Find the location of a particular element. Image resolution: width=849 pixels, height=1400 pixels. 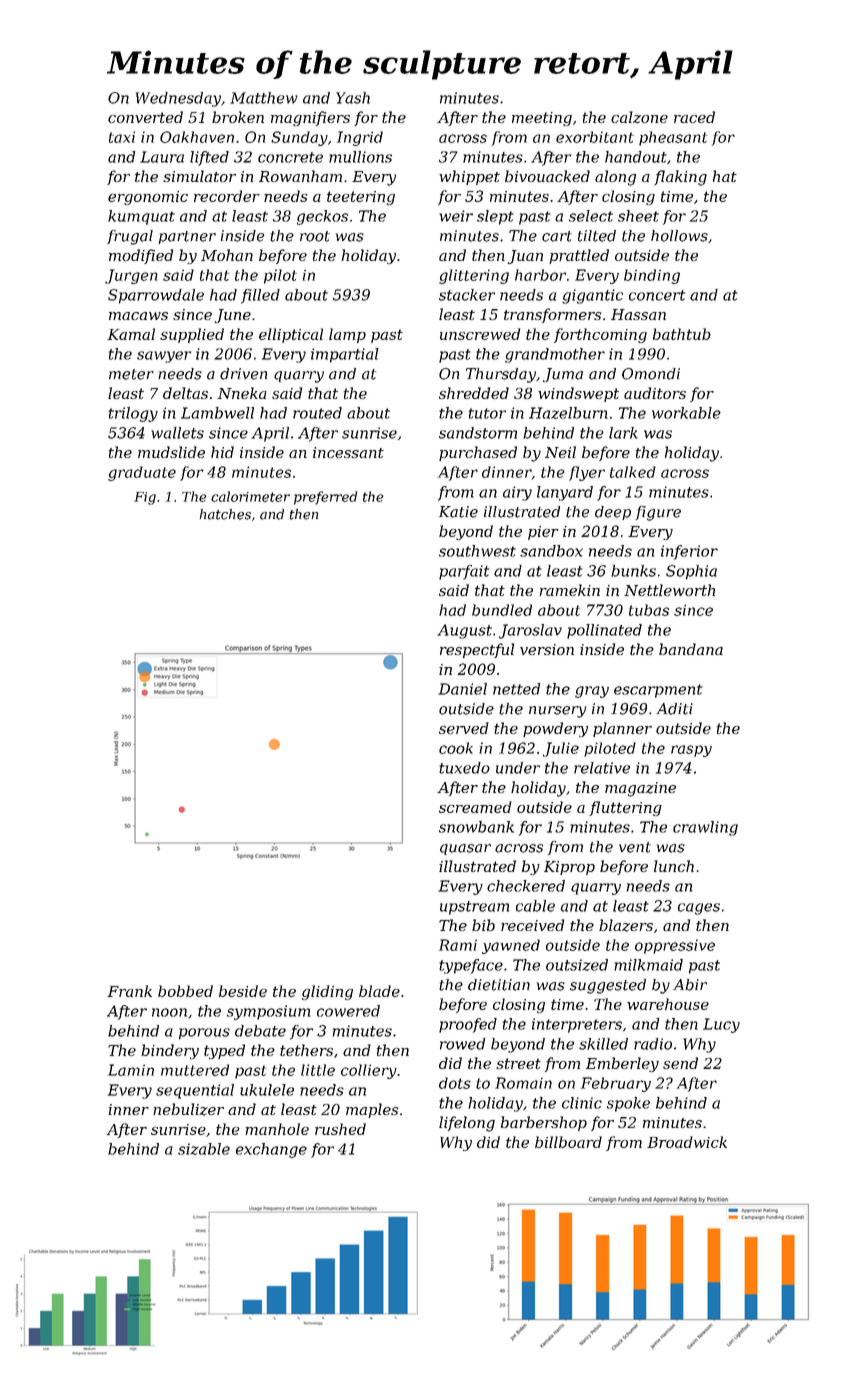

Jaroslav is located at coordinates (530, 631).
